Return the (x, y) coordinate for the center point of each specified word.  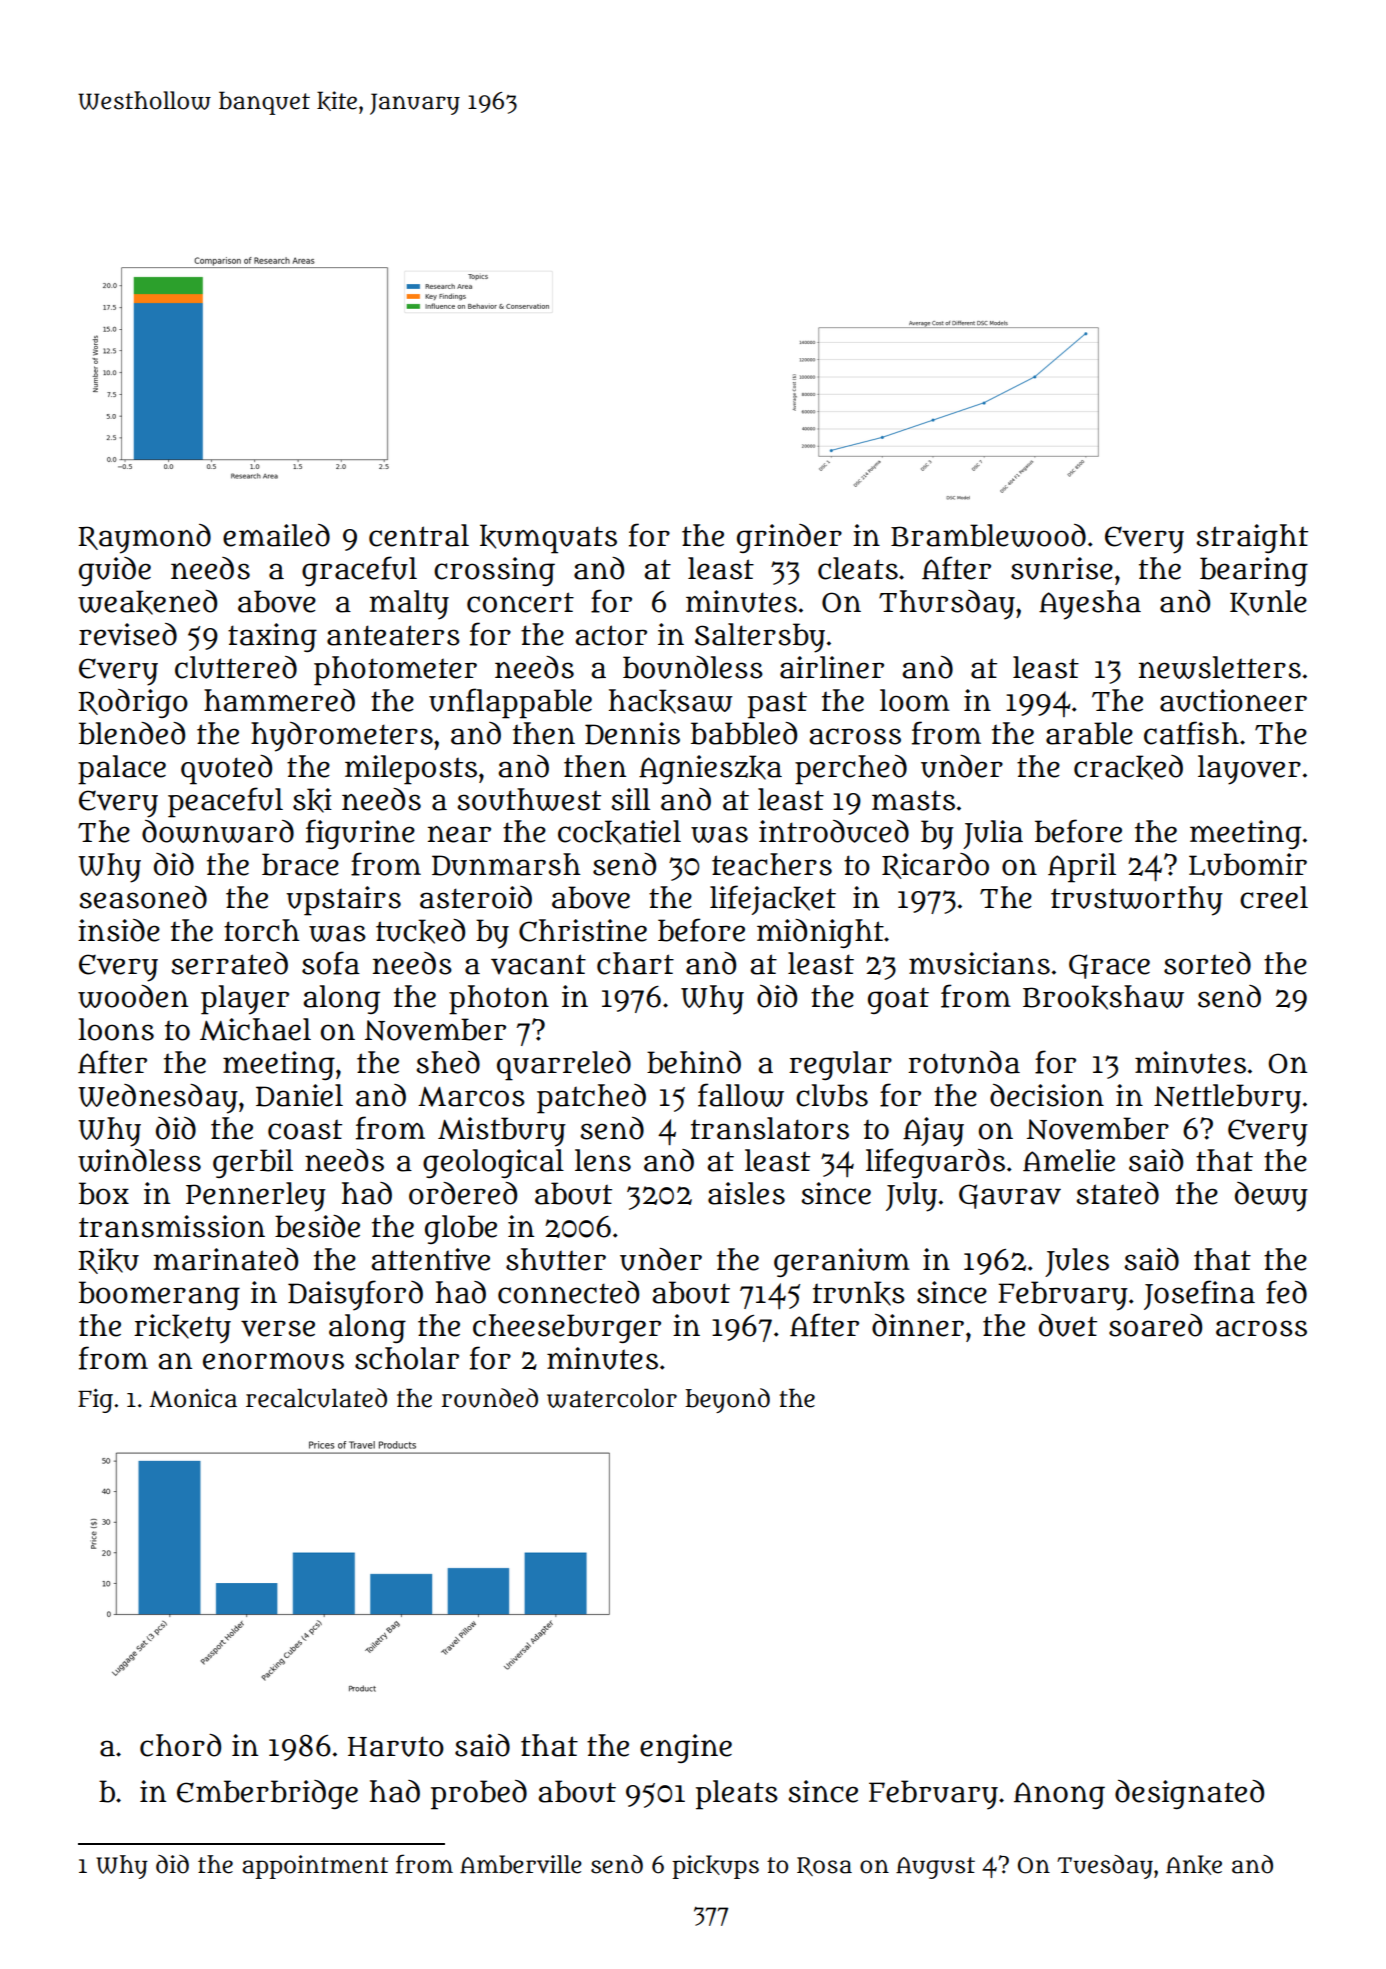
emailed (276, 535)
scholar (407, 1358)
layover (1249, 770)
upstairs (343, 901)
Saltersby (760, 638)
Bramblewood (988, 535)
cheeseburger (567, 1328)
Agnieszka (710, 769)
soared (1155, 1325)
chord (180, 1745)
